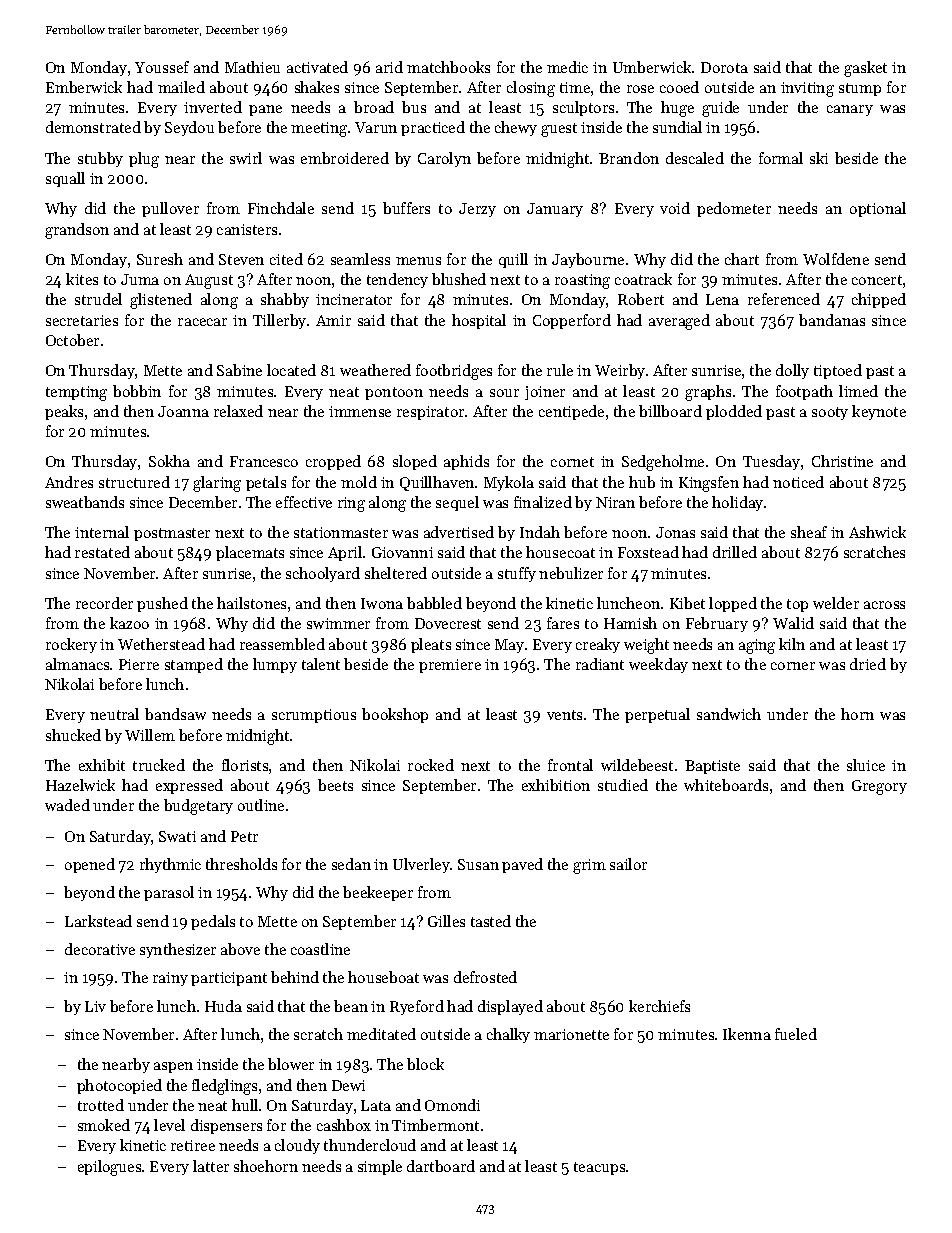 The width and height of the screenshot is (952, 1233). What do you see at coordinates (809, 532) in the screenshot?
I see `sheaf` at bounding box center [809, 532].
